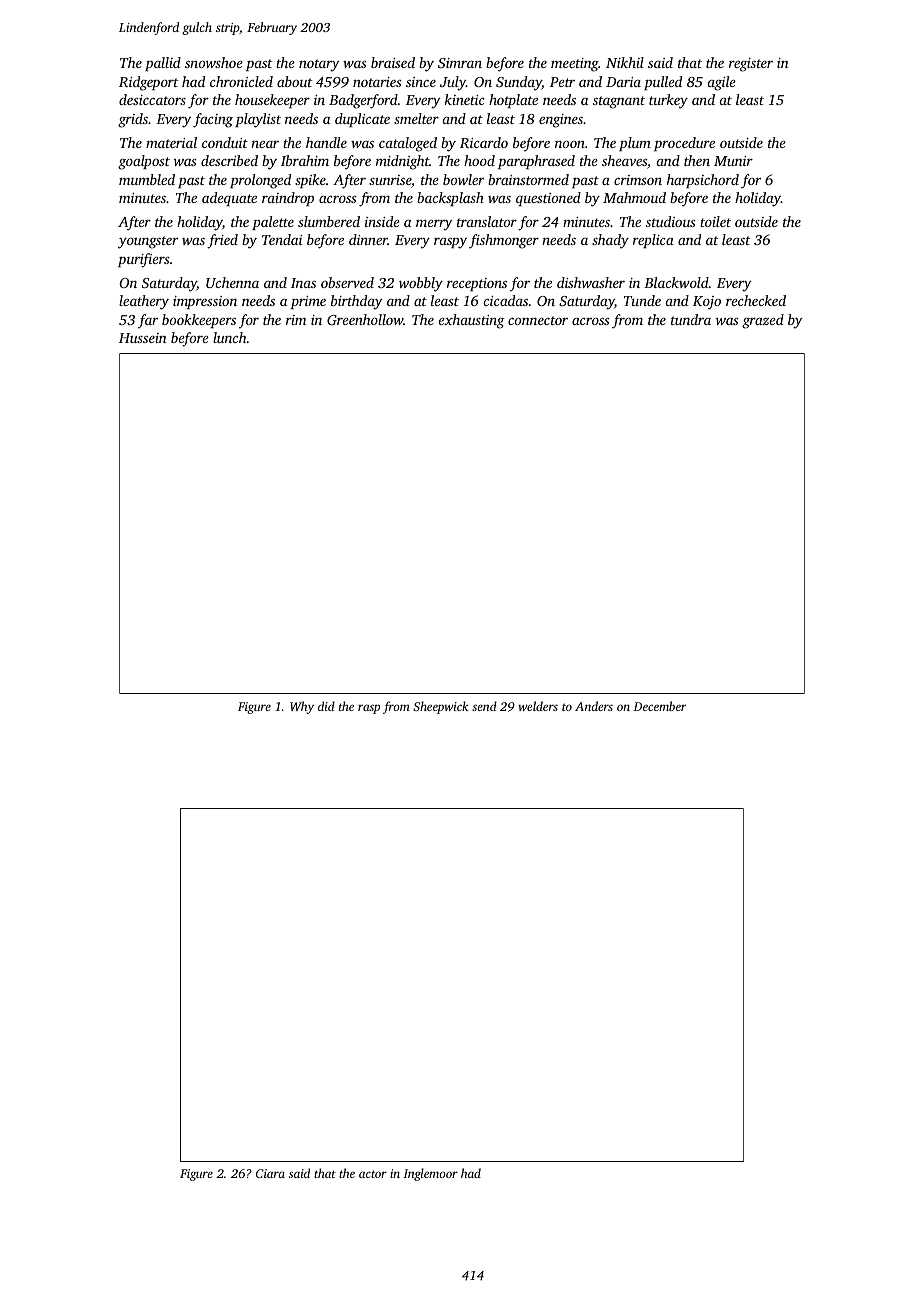 The height and width of the screenshot is (1308, 924). I want to click on register, so click(751, 65).
